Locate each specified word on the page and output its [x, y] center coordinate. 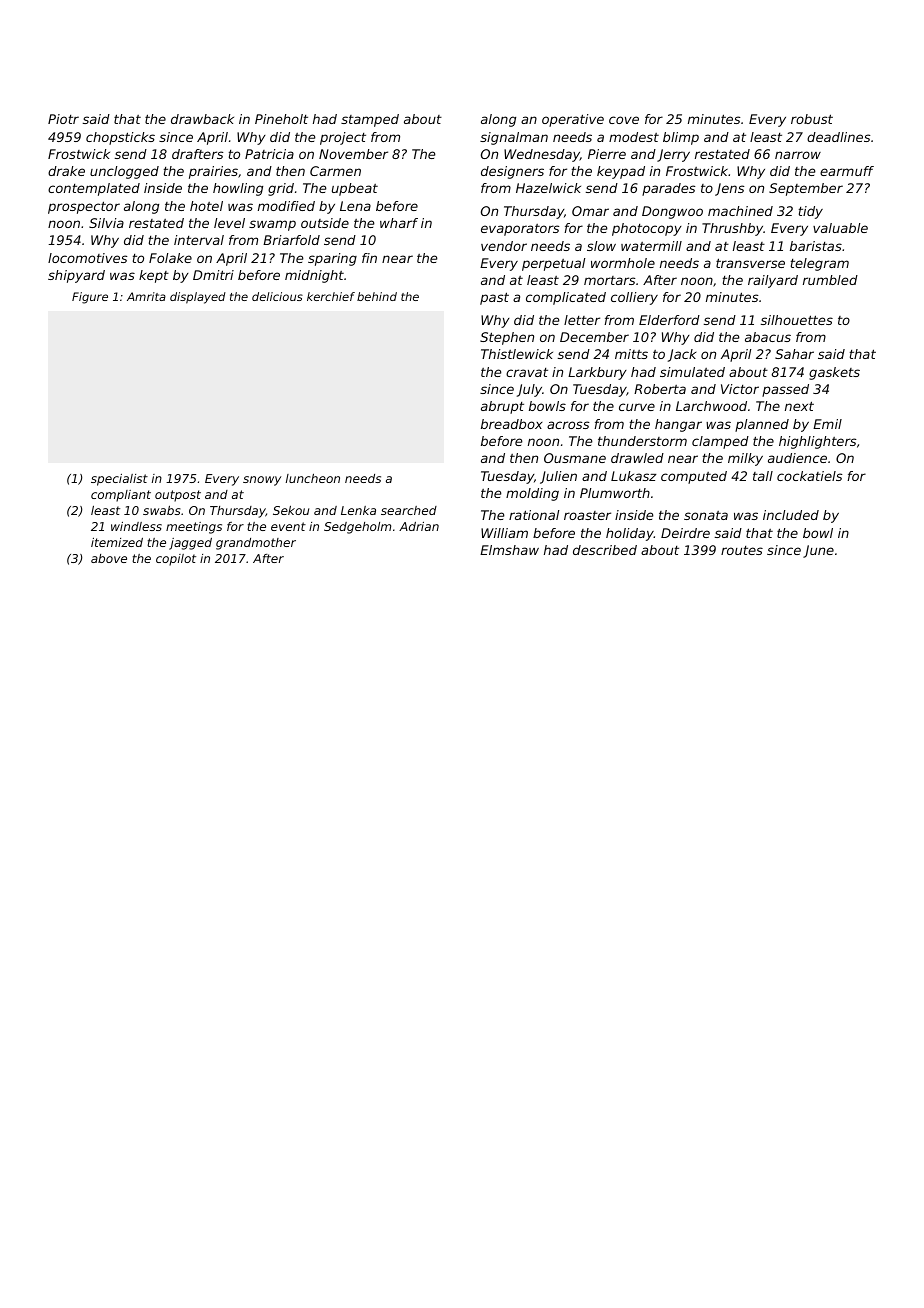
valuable [840, 228]
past [494, 298]
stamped [370, 120]
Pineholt [281, 119]
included [791, 515]
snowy [262, 481]
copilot [176, 560]
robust [812, 119]
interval [199, 240]
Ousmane [575, 458]
